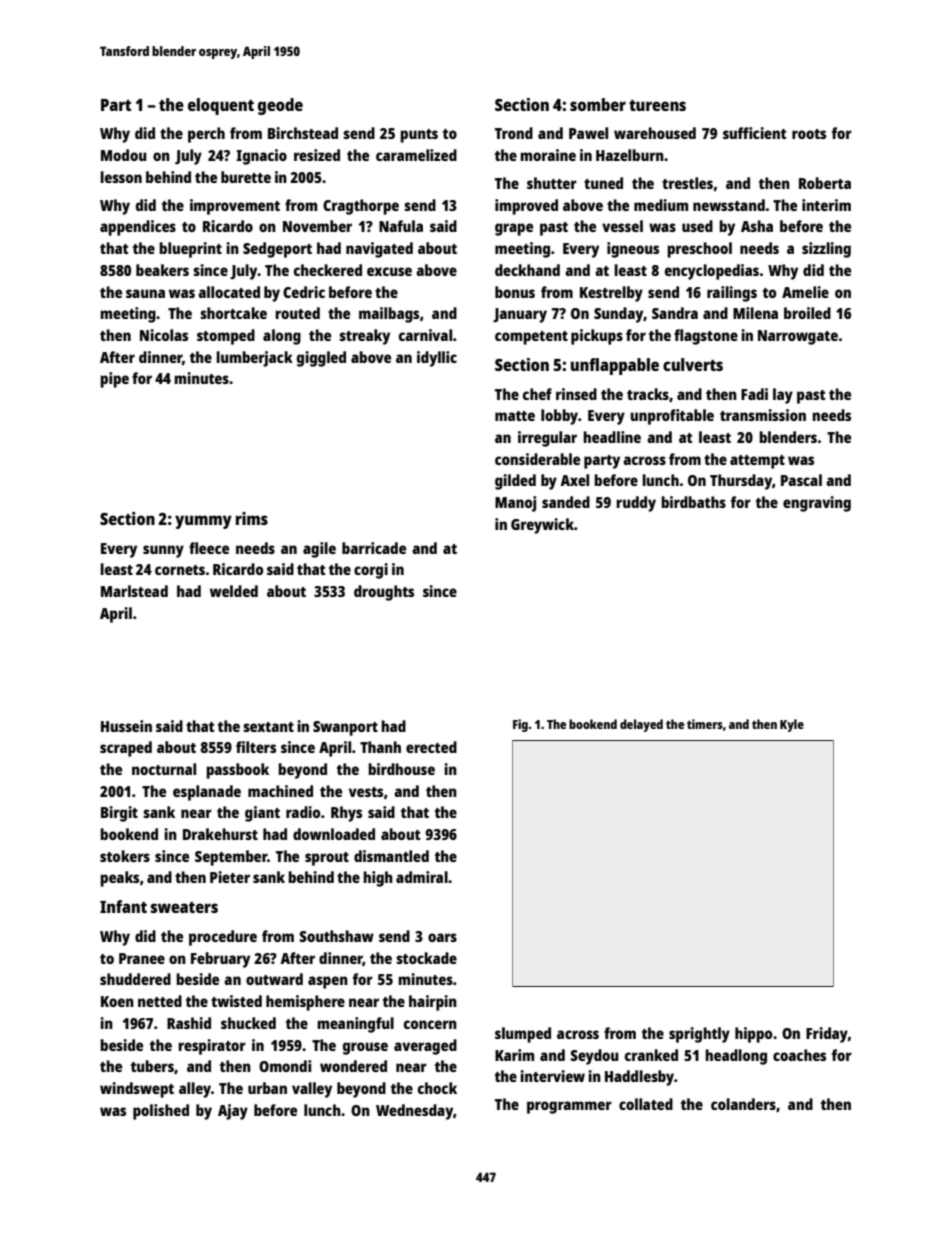 Image resolution: width=952 pixels, height=1233 pixels. Describe the element at coordinates (827, 1035) in the page. I see `Friday` at that location.
